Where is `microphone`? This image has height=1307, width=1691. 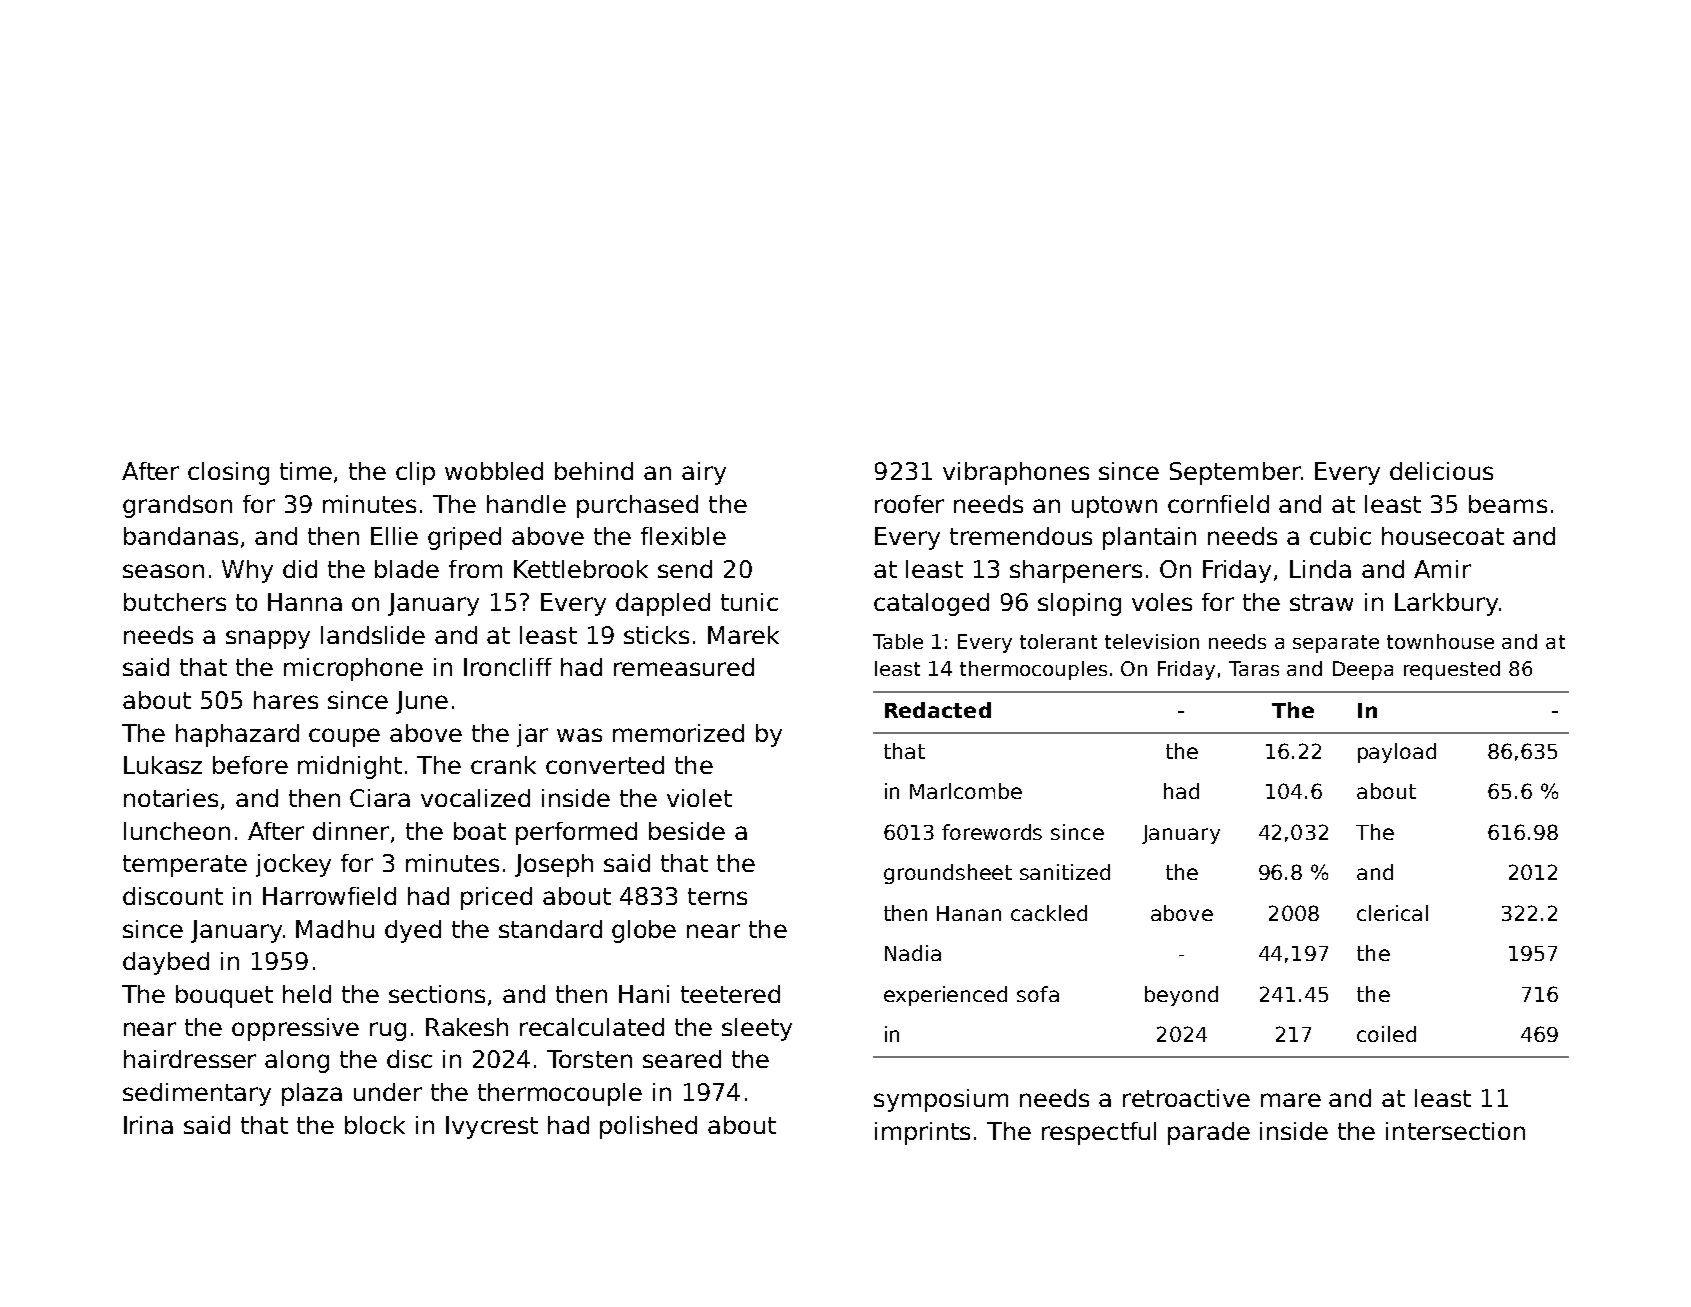
microphone is located at coordinates (353, 669).
